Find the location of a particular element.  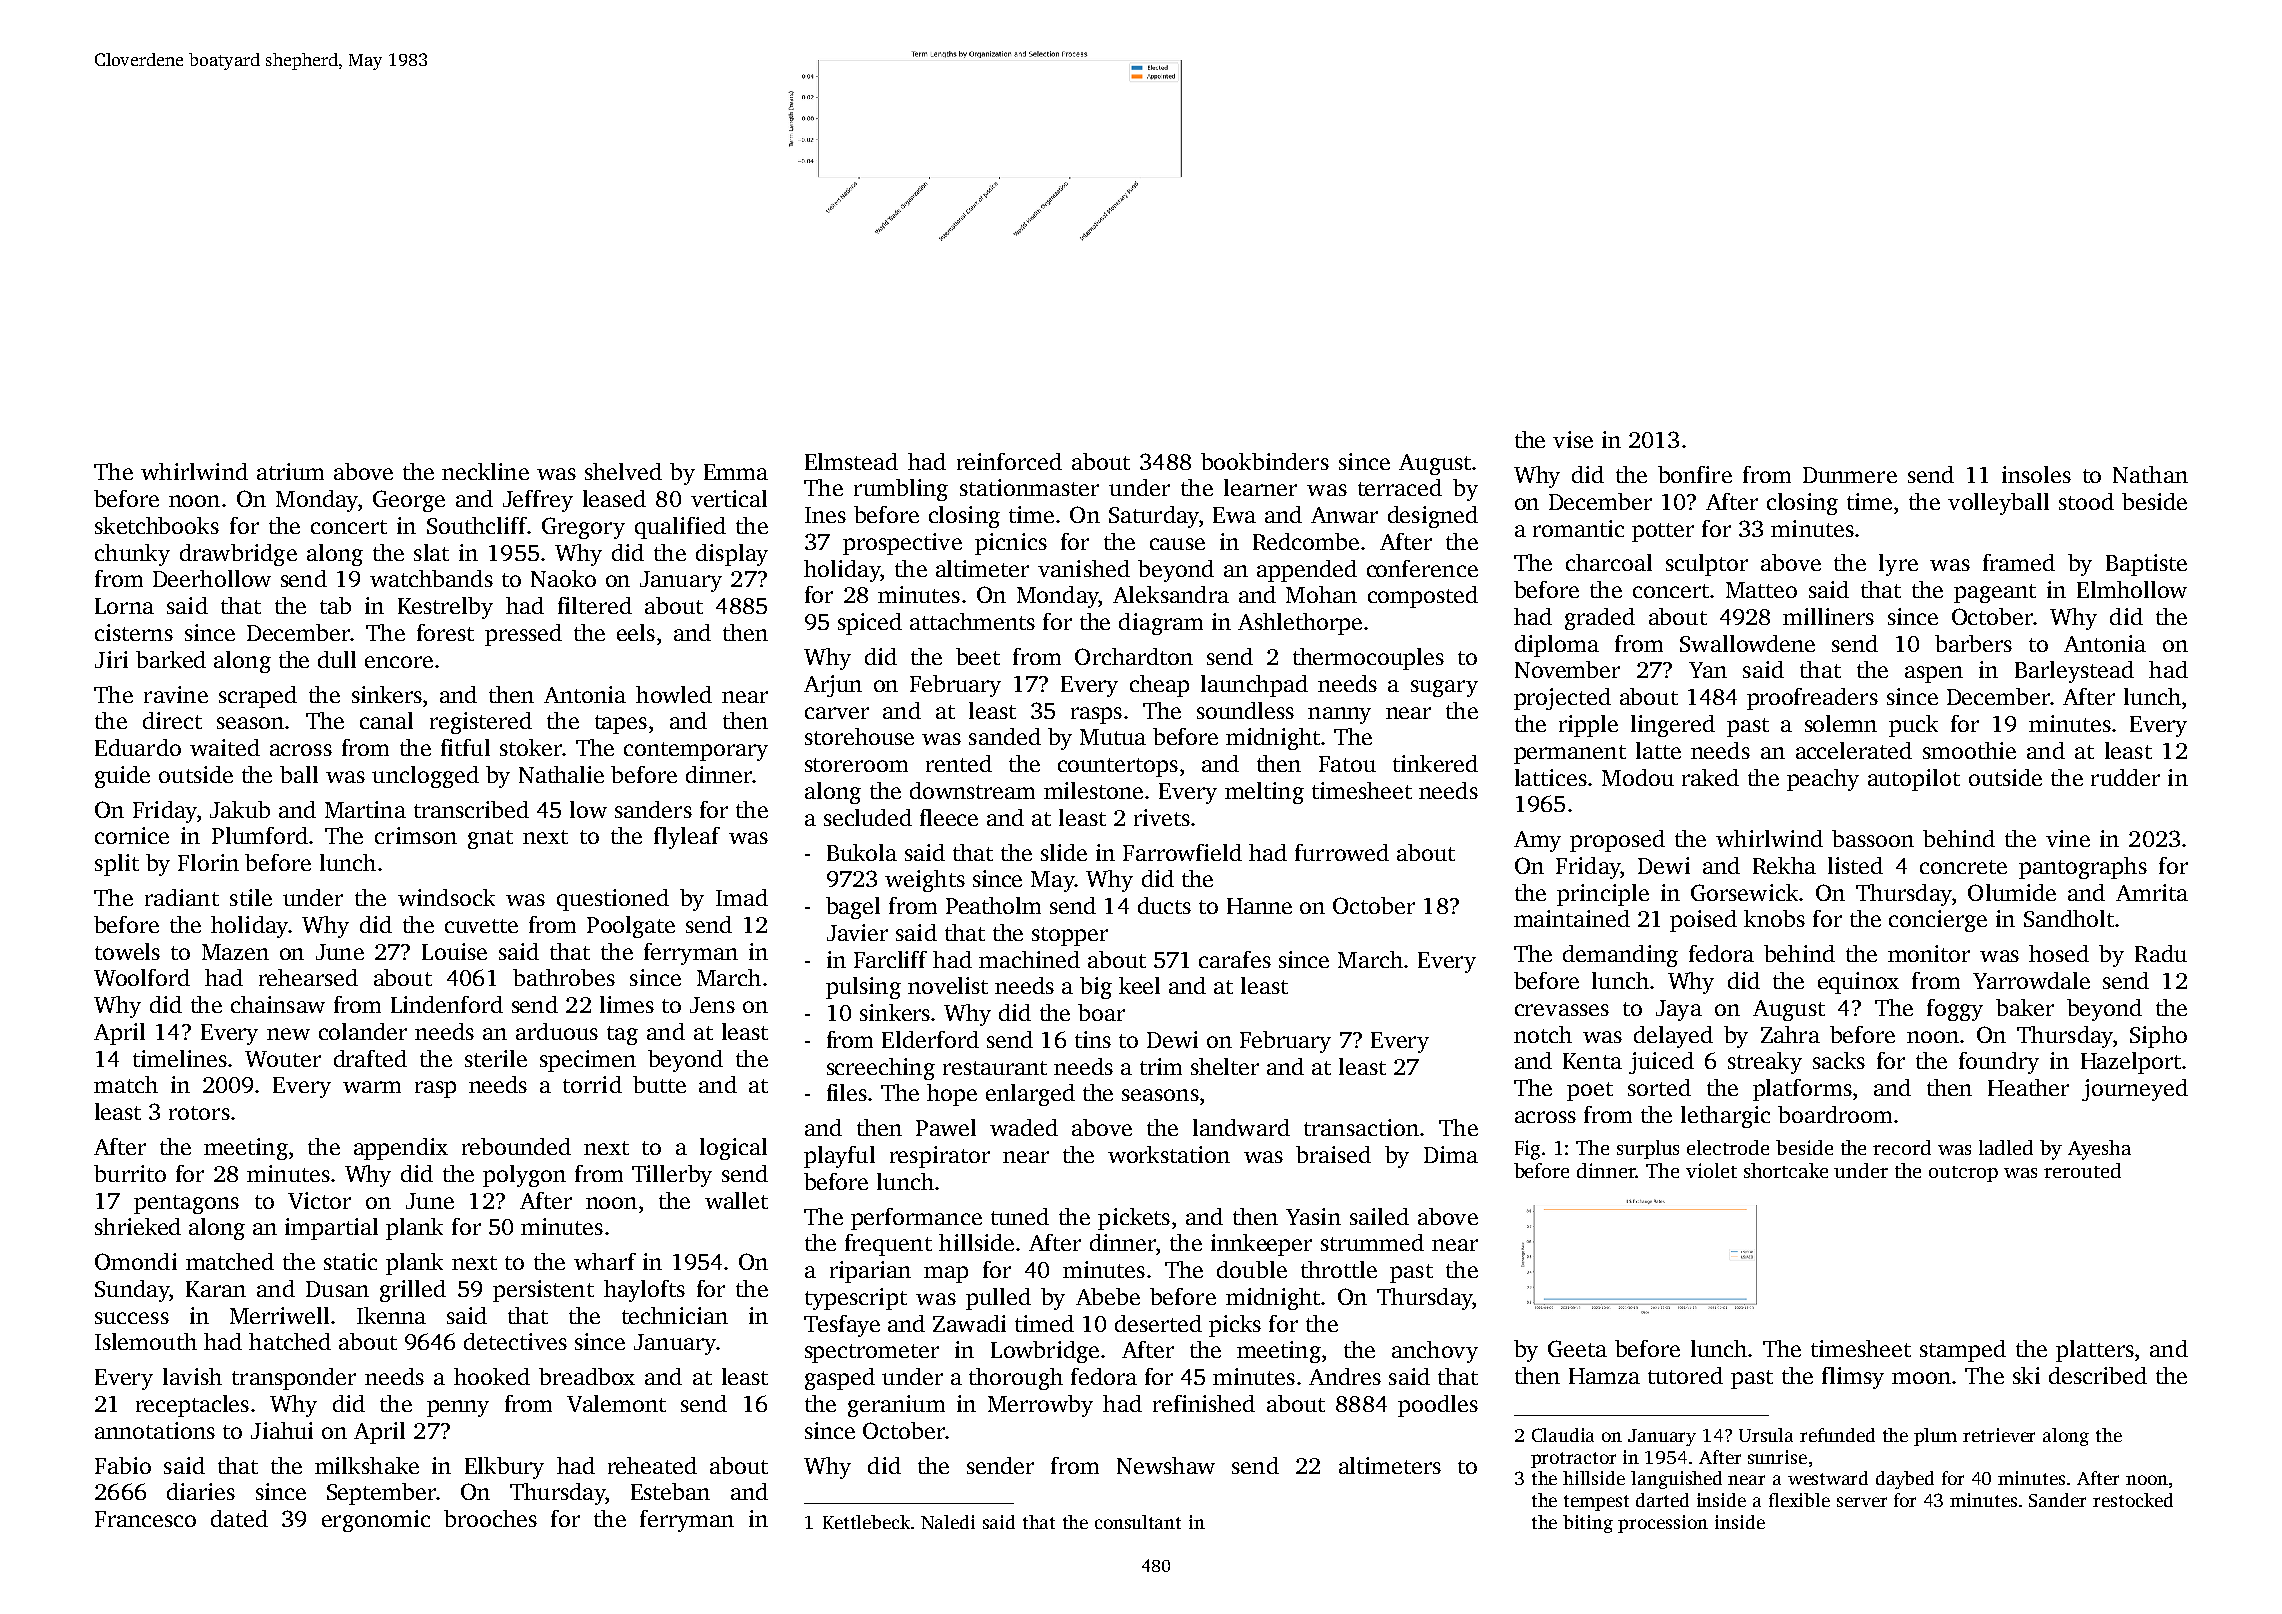

Yasin is located at coordinates (1313, 1216).
